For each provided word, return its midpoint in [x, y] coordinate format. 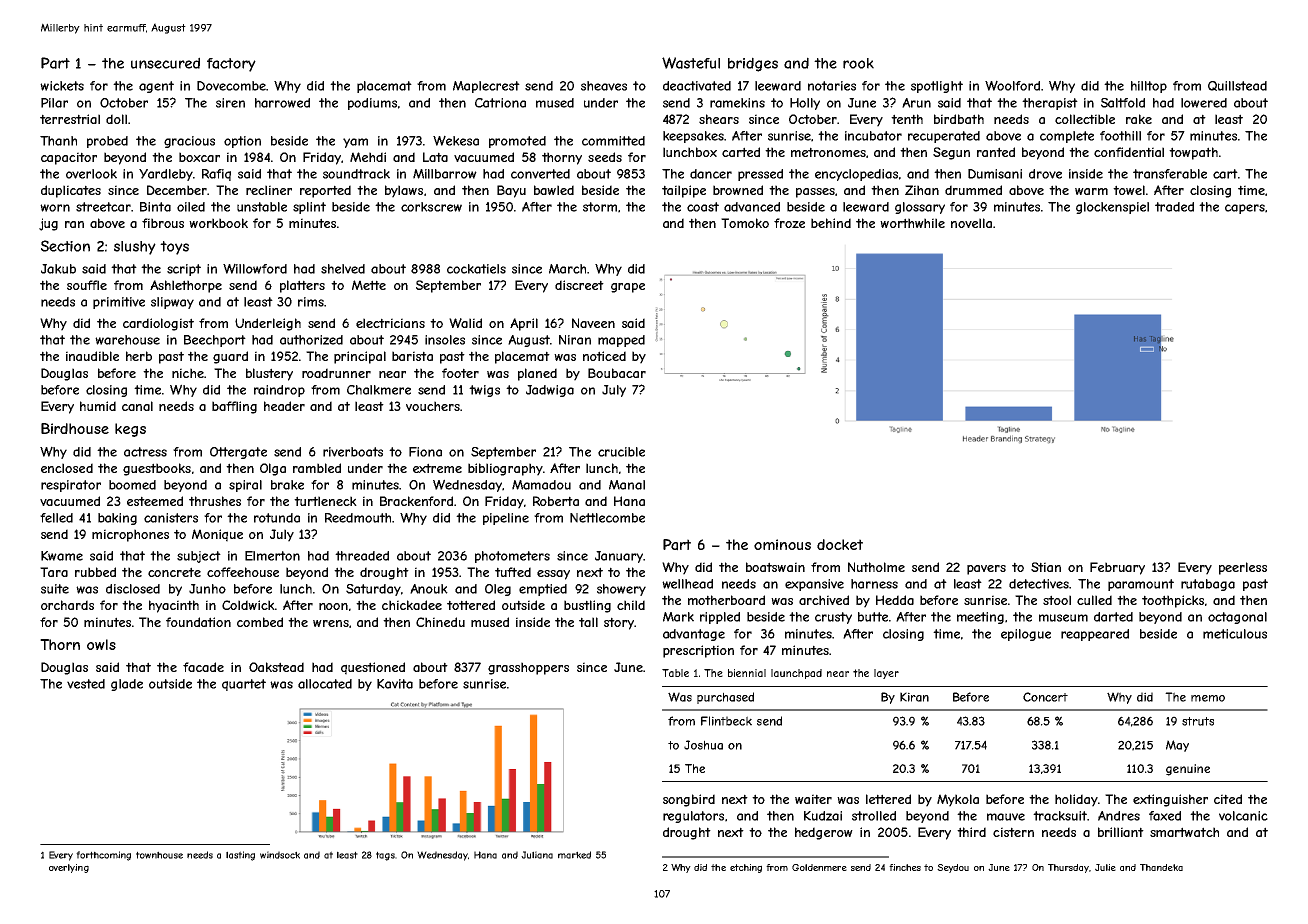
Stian [1046, 567]
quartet [244, 685]
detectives [1039, 584]
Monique [217, 535]
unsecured [165, 63]
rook [858, 63]
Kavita [395, 684]
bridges [753, 64]
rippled [720, 618]
